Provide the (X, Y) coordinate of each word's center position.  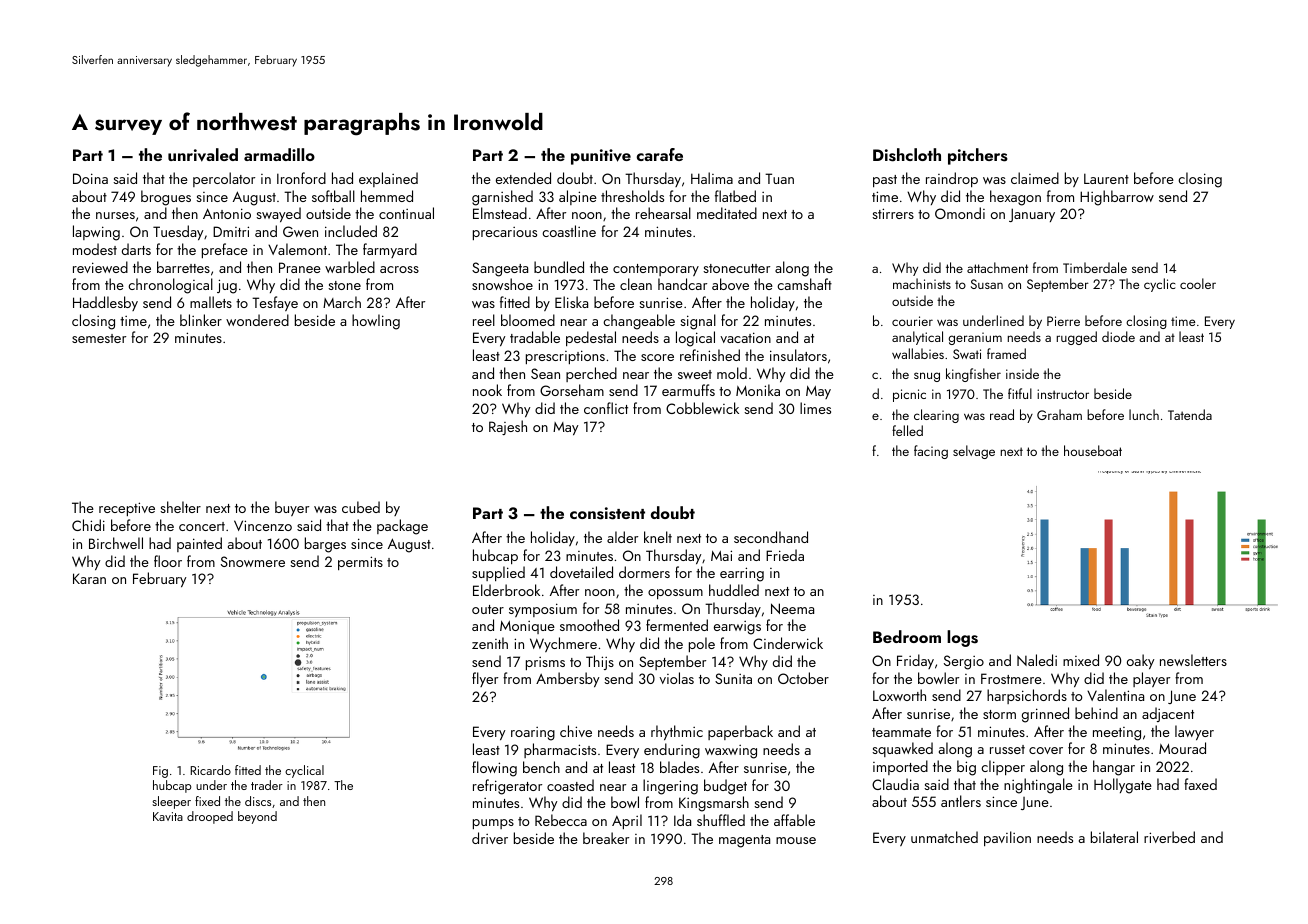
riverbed (1169, 837)
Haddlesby (105, 303)
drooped (210, 817)
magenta (744, 841)
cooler (1198, 283)
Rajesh (508, 427)
